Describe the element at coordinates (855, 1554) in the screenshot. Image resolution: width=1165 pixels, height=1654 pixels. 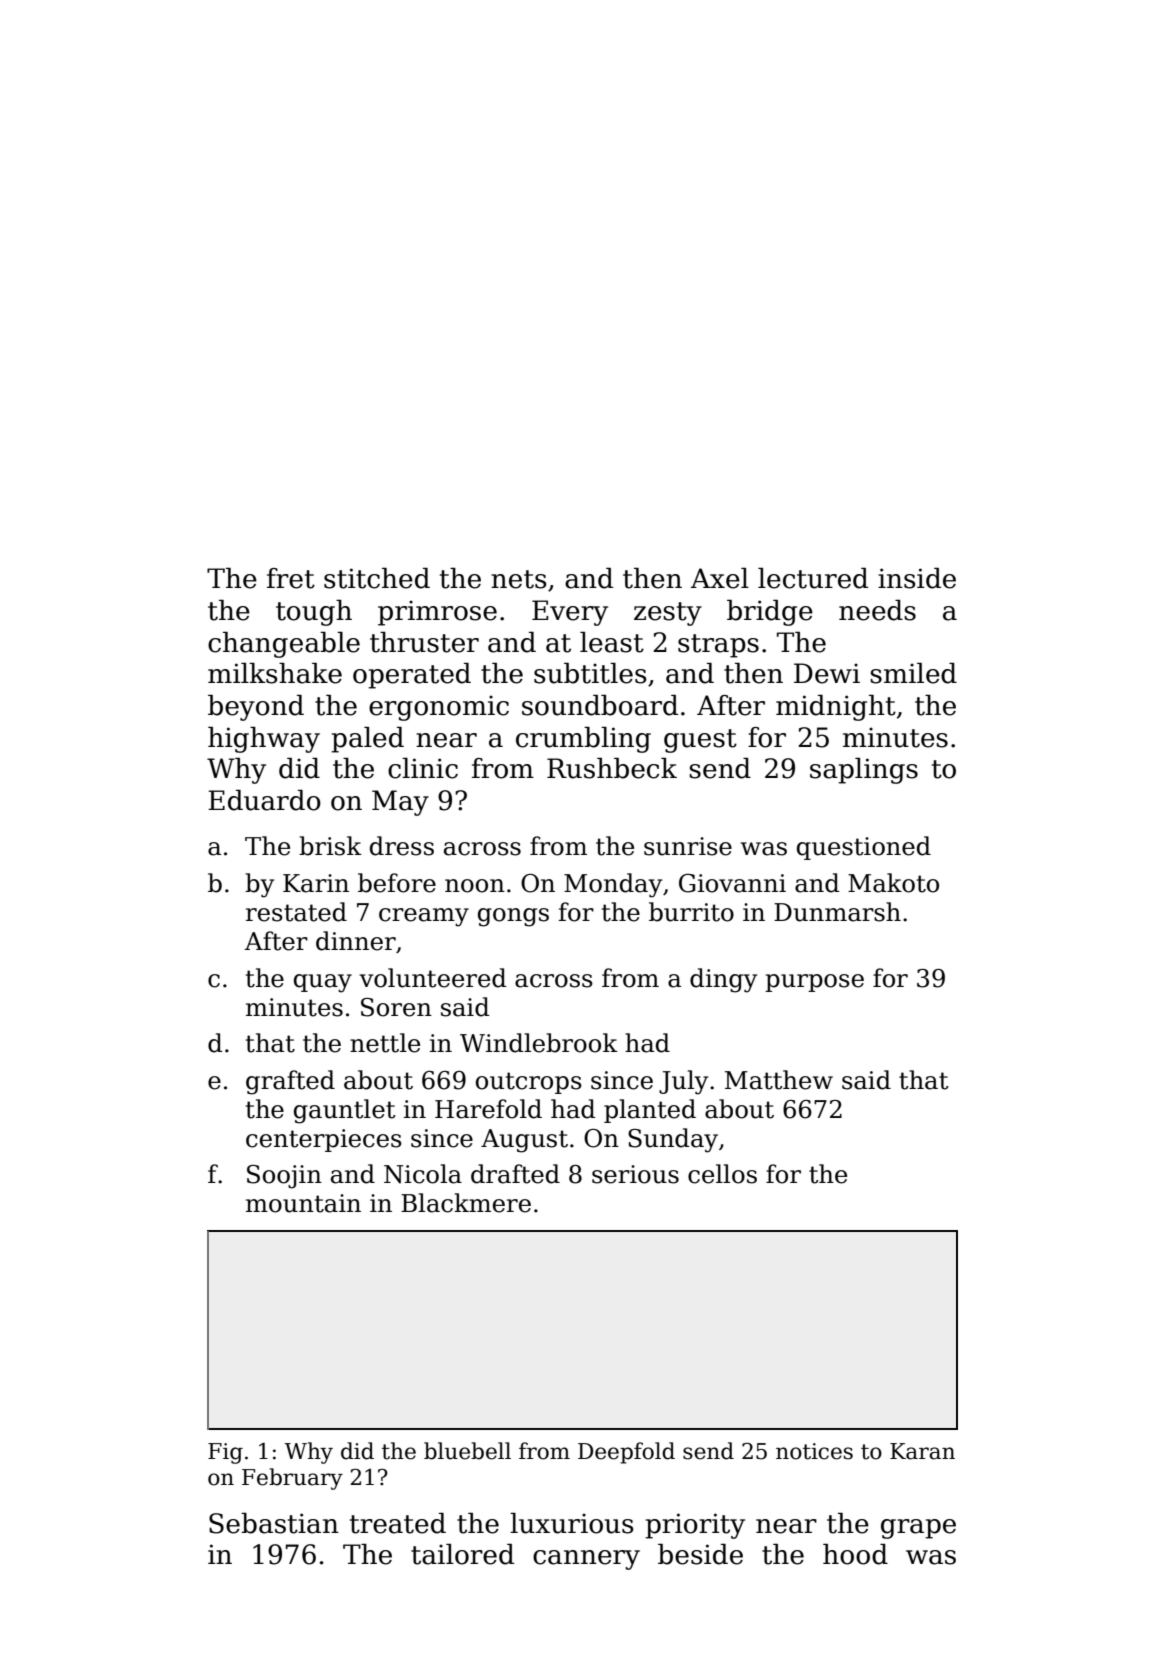
I see `hood` at that location.
